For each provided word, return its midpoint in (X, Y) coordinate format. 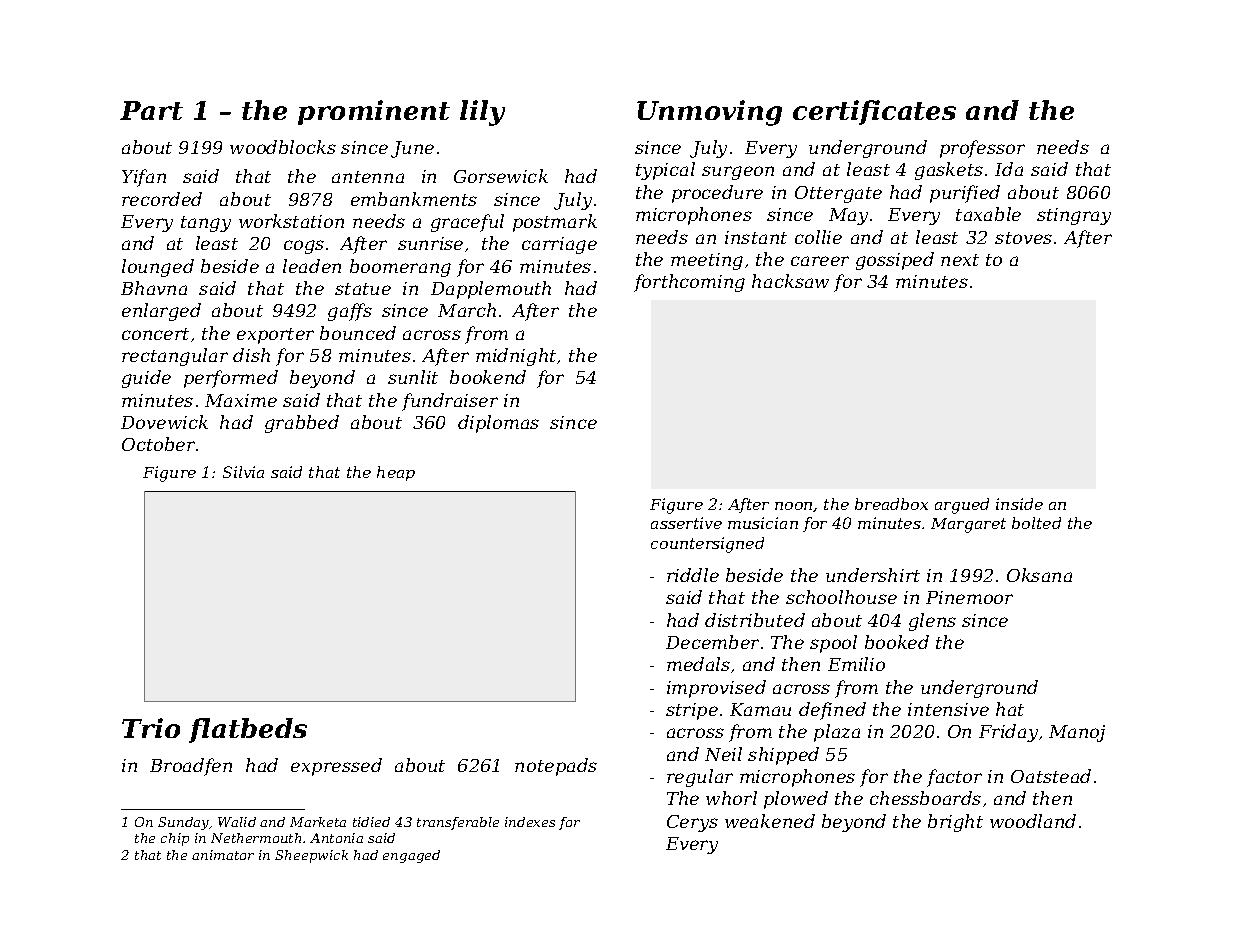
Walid (237, 822)
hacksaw (790, 281)
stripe (692, 711)
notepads (556, 767)
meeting (707, 261)
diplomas (498, 424)
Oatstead (1051, 776)
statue (363, 289)
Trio (151, 728)
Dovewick (164, 422)
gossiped (895, 261)
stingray (1074, 216)
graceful (467, 223)
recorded (162, 199)
